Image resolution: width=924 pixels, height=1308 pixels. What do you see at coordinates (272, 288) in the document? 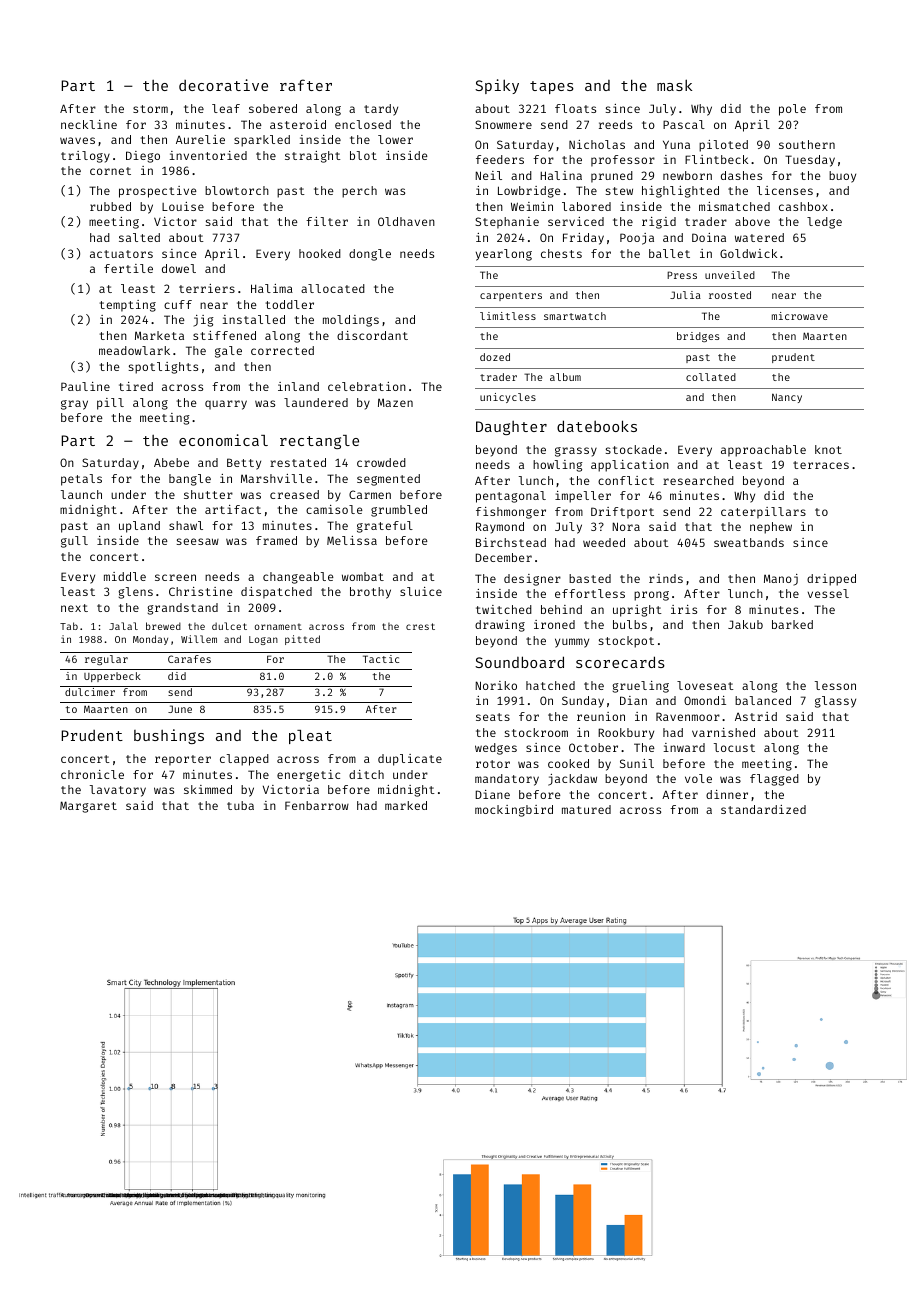
I see `Halima` at bounding box center [272, 288].
